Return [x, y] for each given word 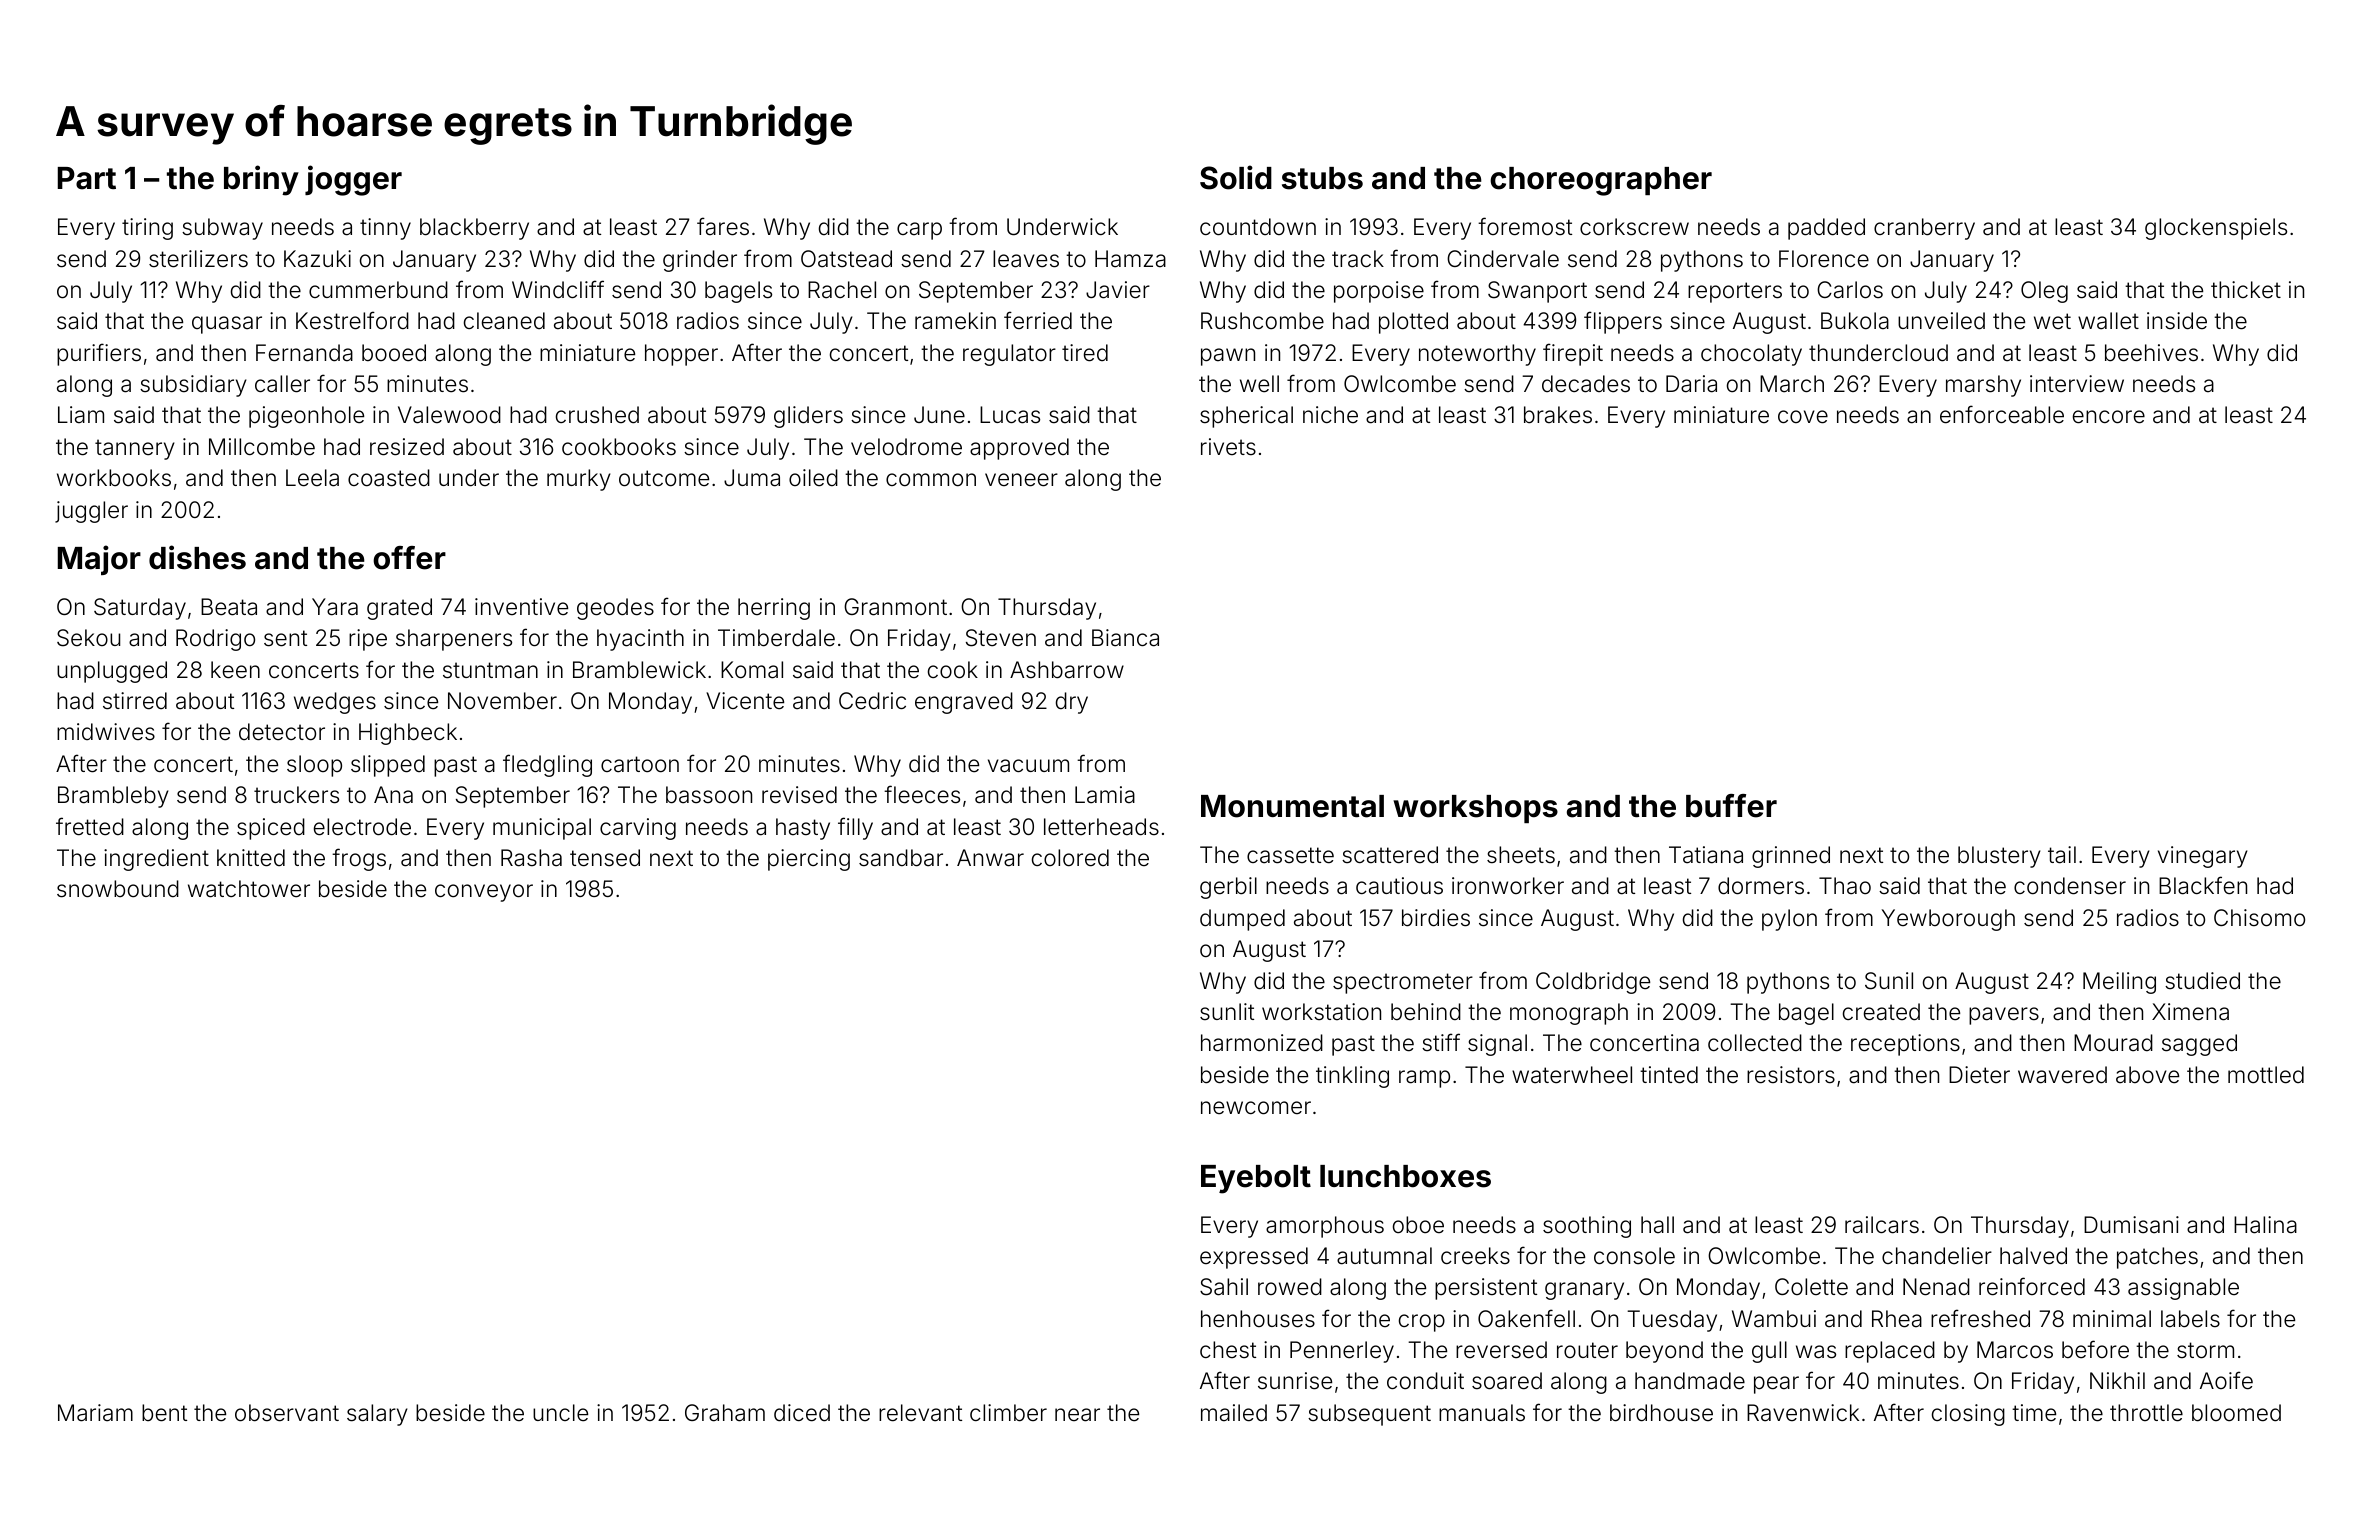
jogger [353, 180]
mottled [2266, 1075]
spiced [271, 829]
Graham [725, 1413]
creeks [1475, 1256]
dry [1072, 703]
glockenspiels [2216, 229]
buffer [1731, 806]
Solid [1236, 177]
